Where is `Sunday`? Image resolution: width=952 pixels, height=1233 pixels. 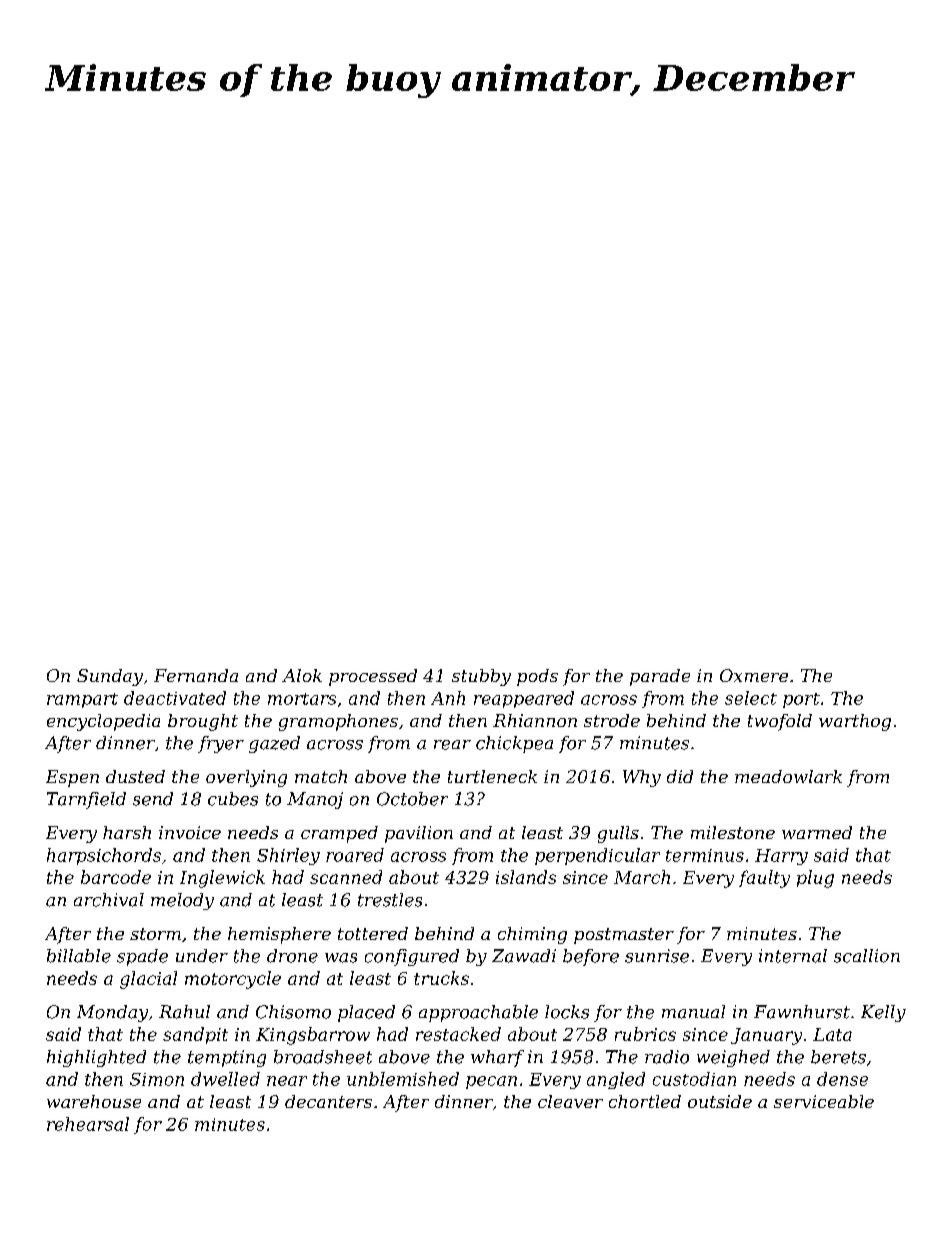
Sunday is located at coordinates (110, 677).
